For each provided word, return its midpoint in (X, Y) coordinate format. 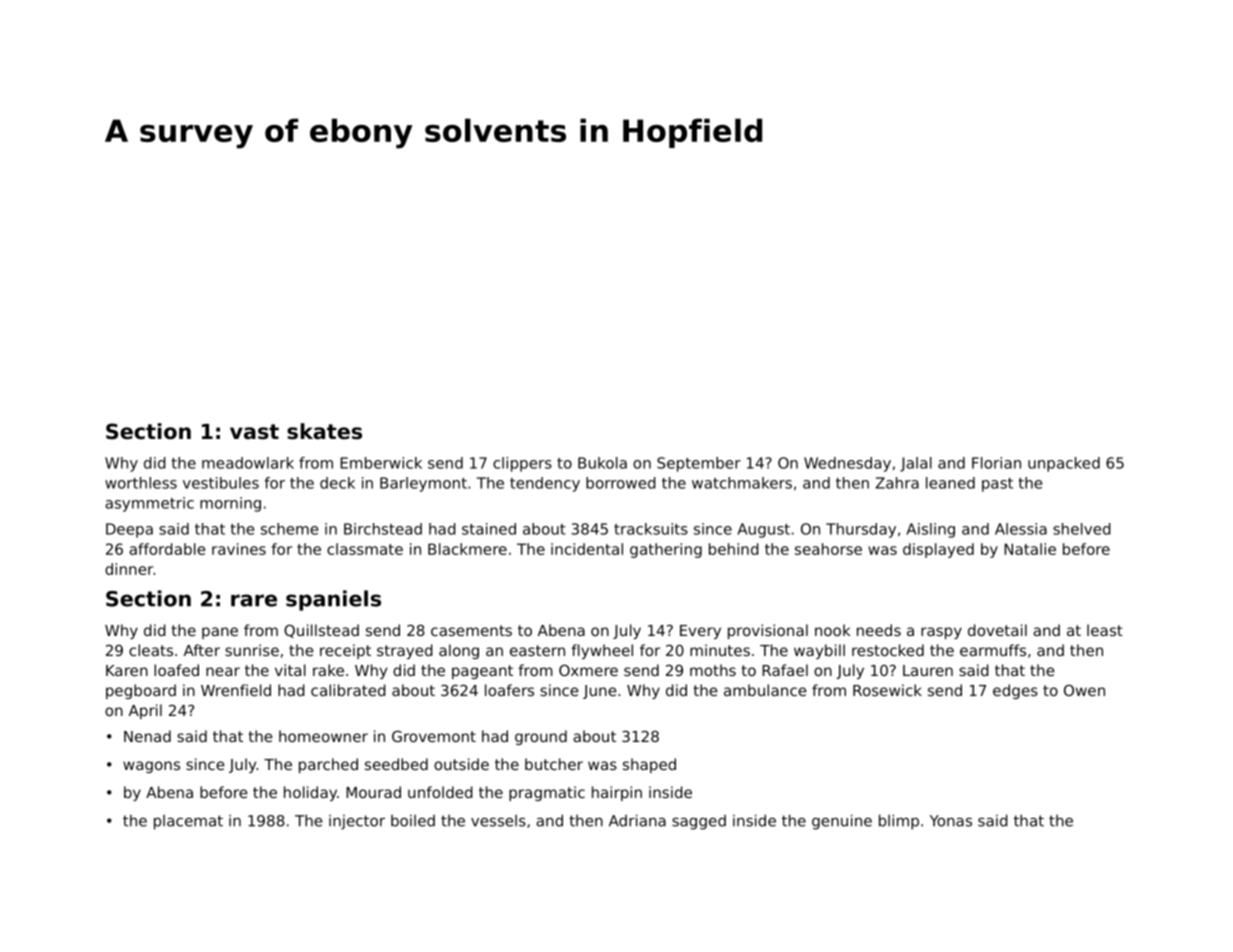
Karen (127, 670)
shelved (1082, 529)
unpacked (1064, 464)
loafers (509, 690)
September (699, 464)
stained (489, 529)
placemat (188, 822)
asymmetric (149, 504)
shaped (649, 765)
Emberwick (381, 463)
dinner (129, 569)
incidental (587, 549)
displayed (938, 550)
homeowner (323, 736)
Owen (1084, 690)
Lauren (928, 670)
